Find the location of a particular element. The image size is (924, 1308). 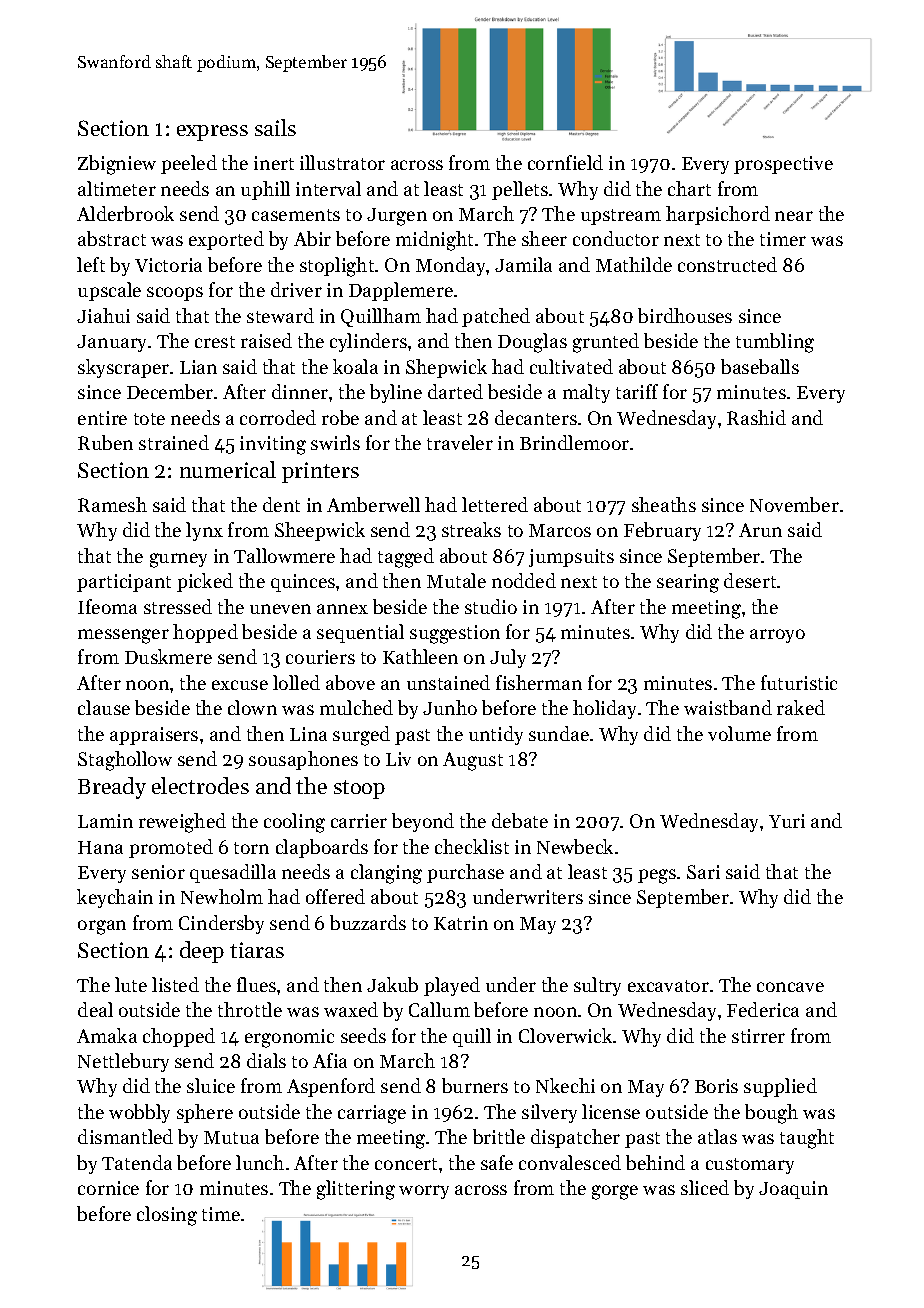

excavator is located at coordinates (668, 986).
